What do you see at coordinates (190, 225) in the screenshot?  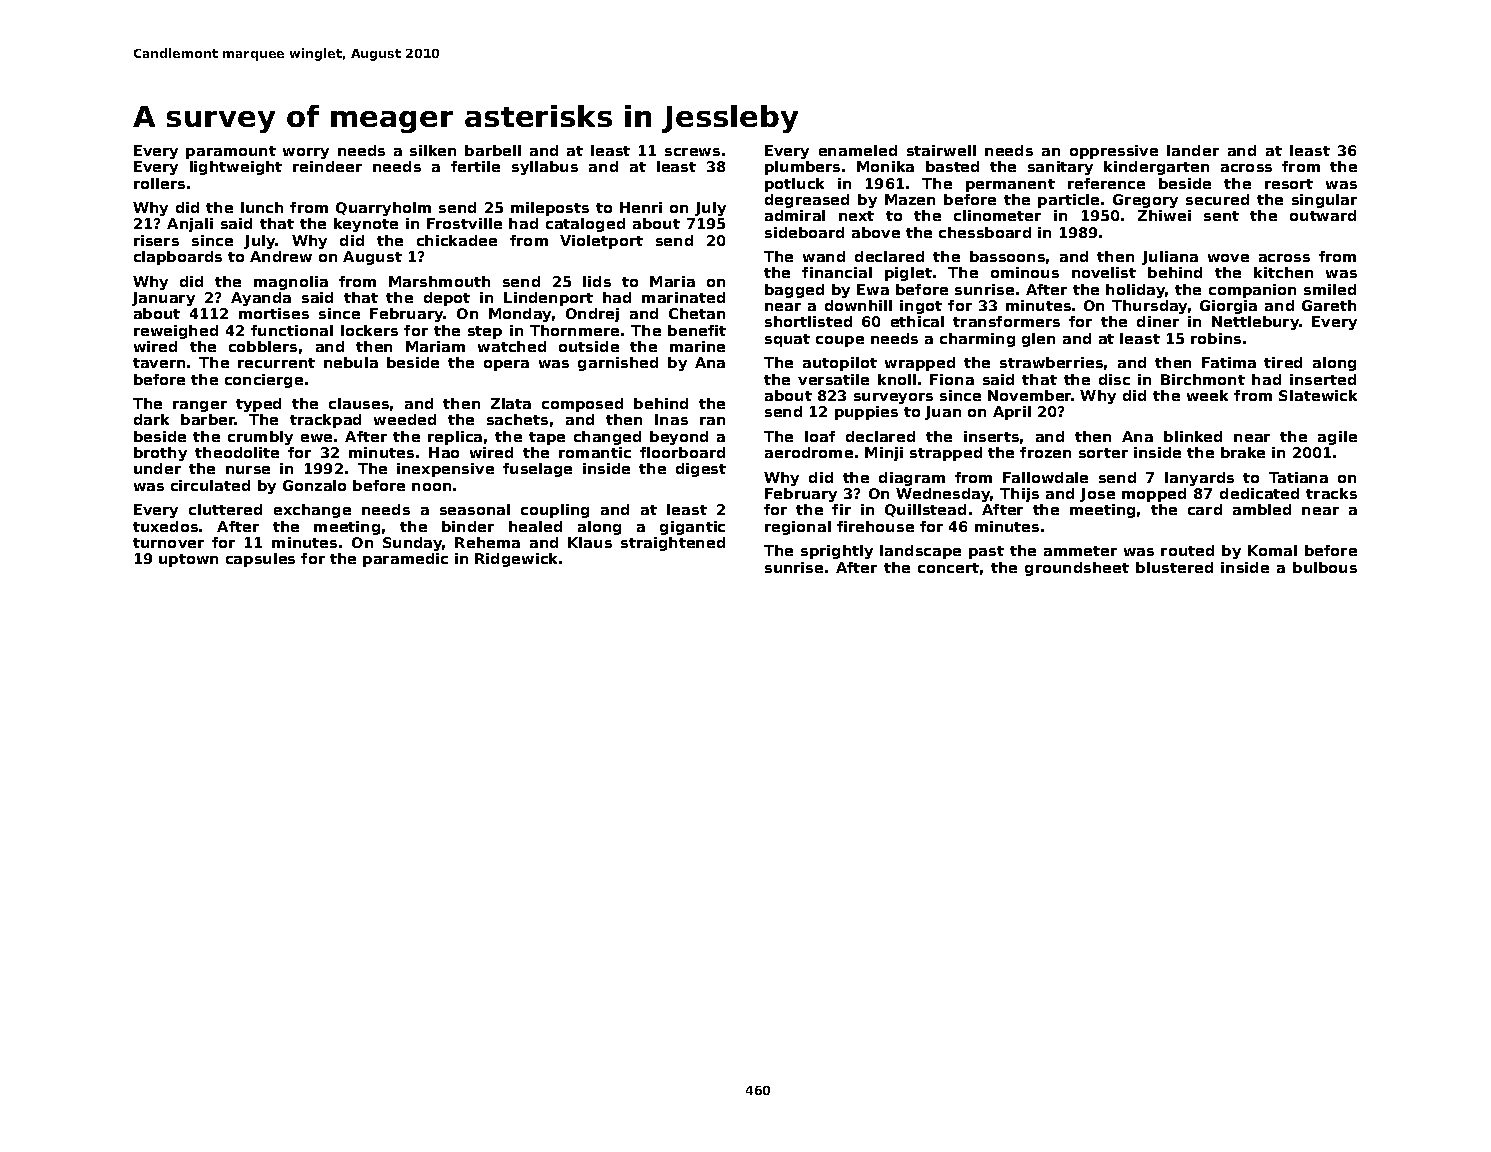 I see `Anjali` at bounding box center [190, 225].
